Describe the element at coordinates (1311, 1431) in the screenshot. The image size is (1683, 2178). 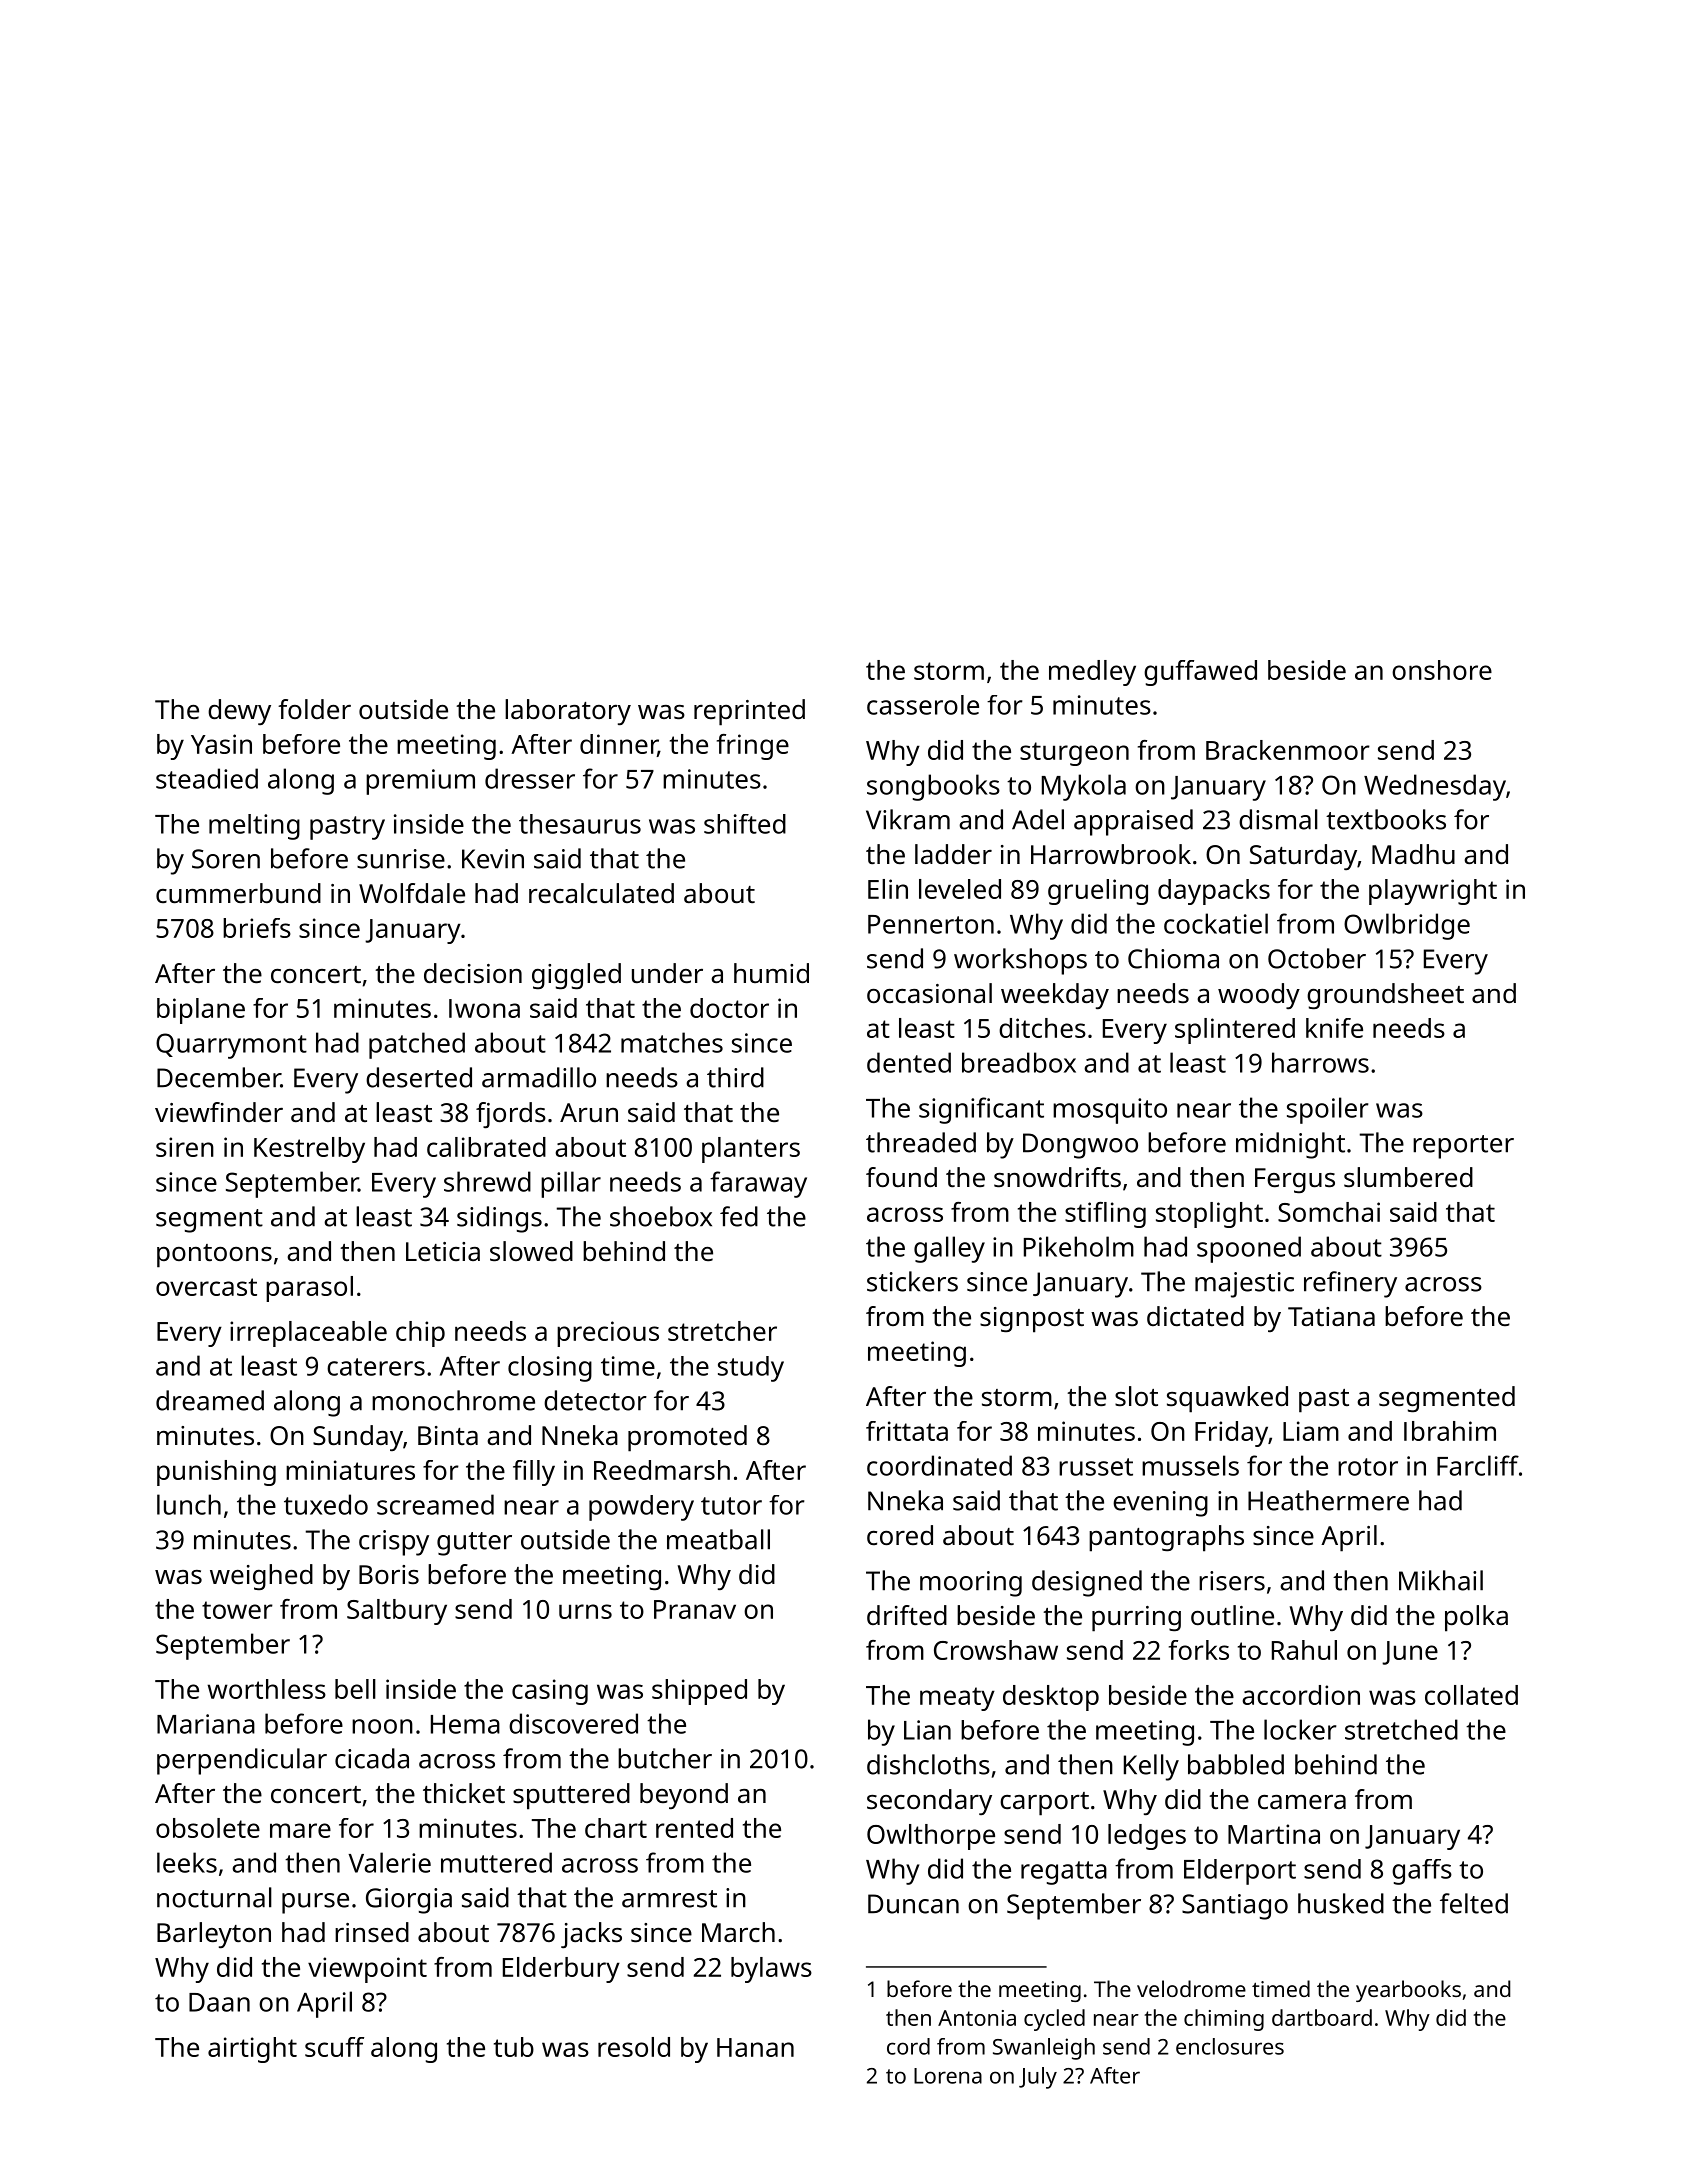
I see `Liam` at that location.
